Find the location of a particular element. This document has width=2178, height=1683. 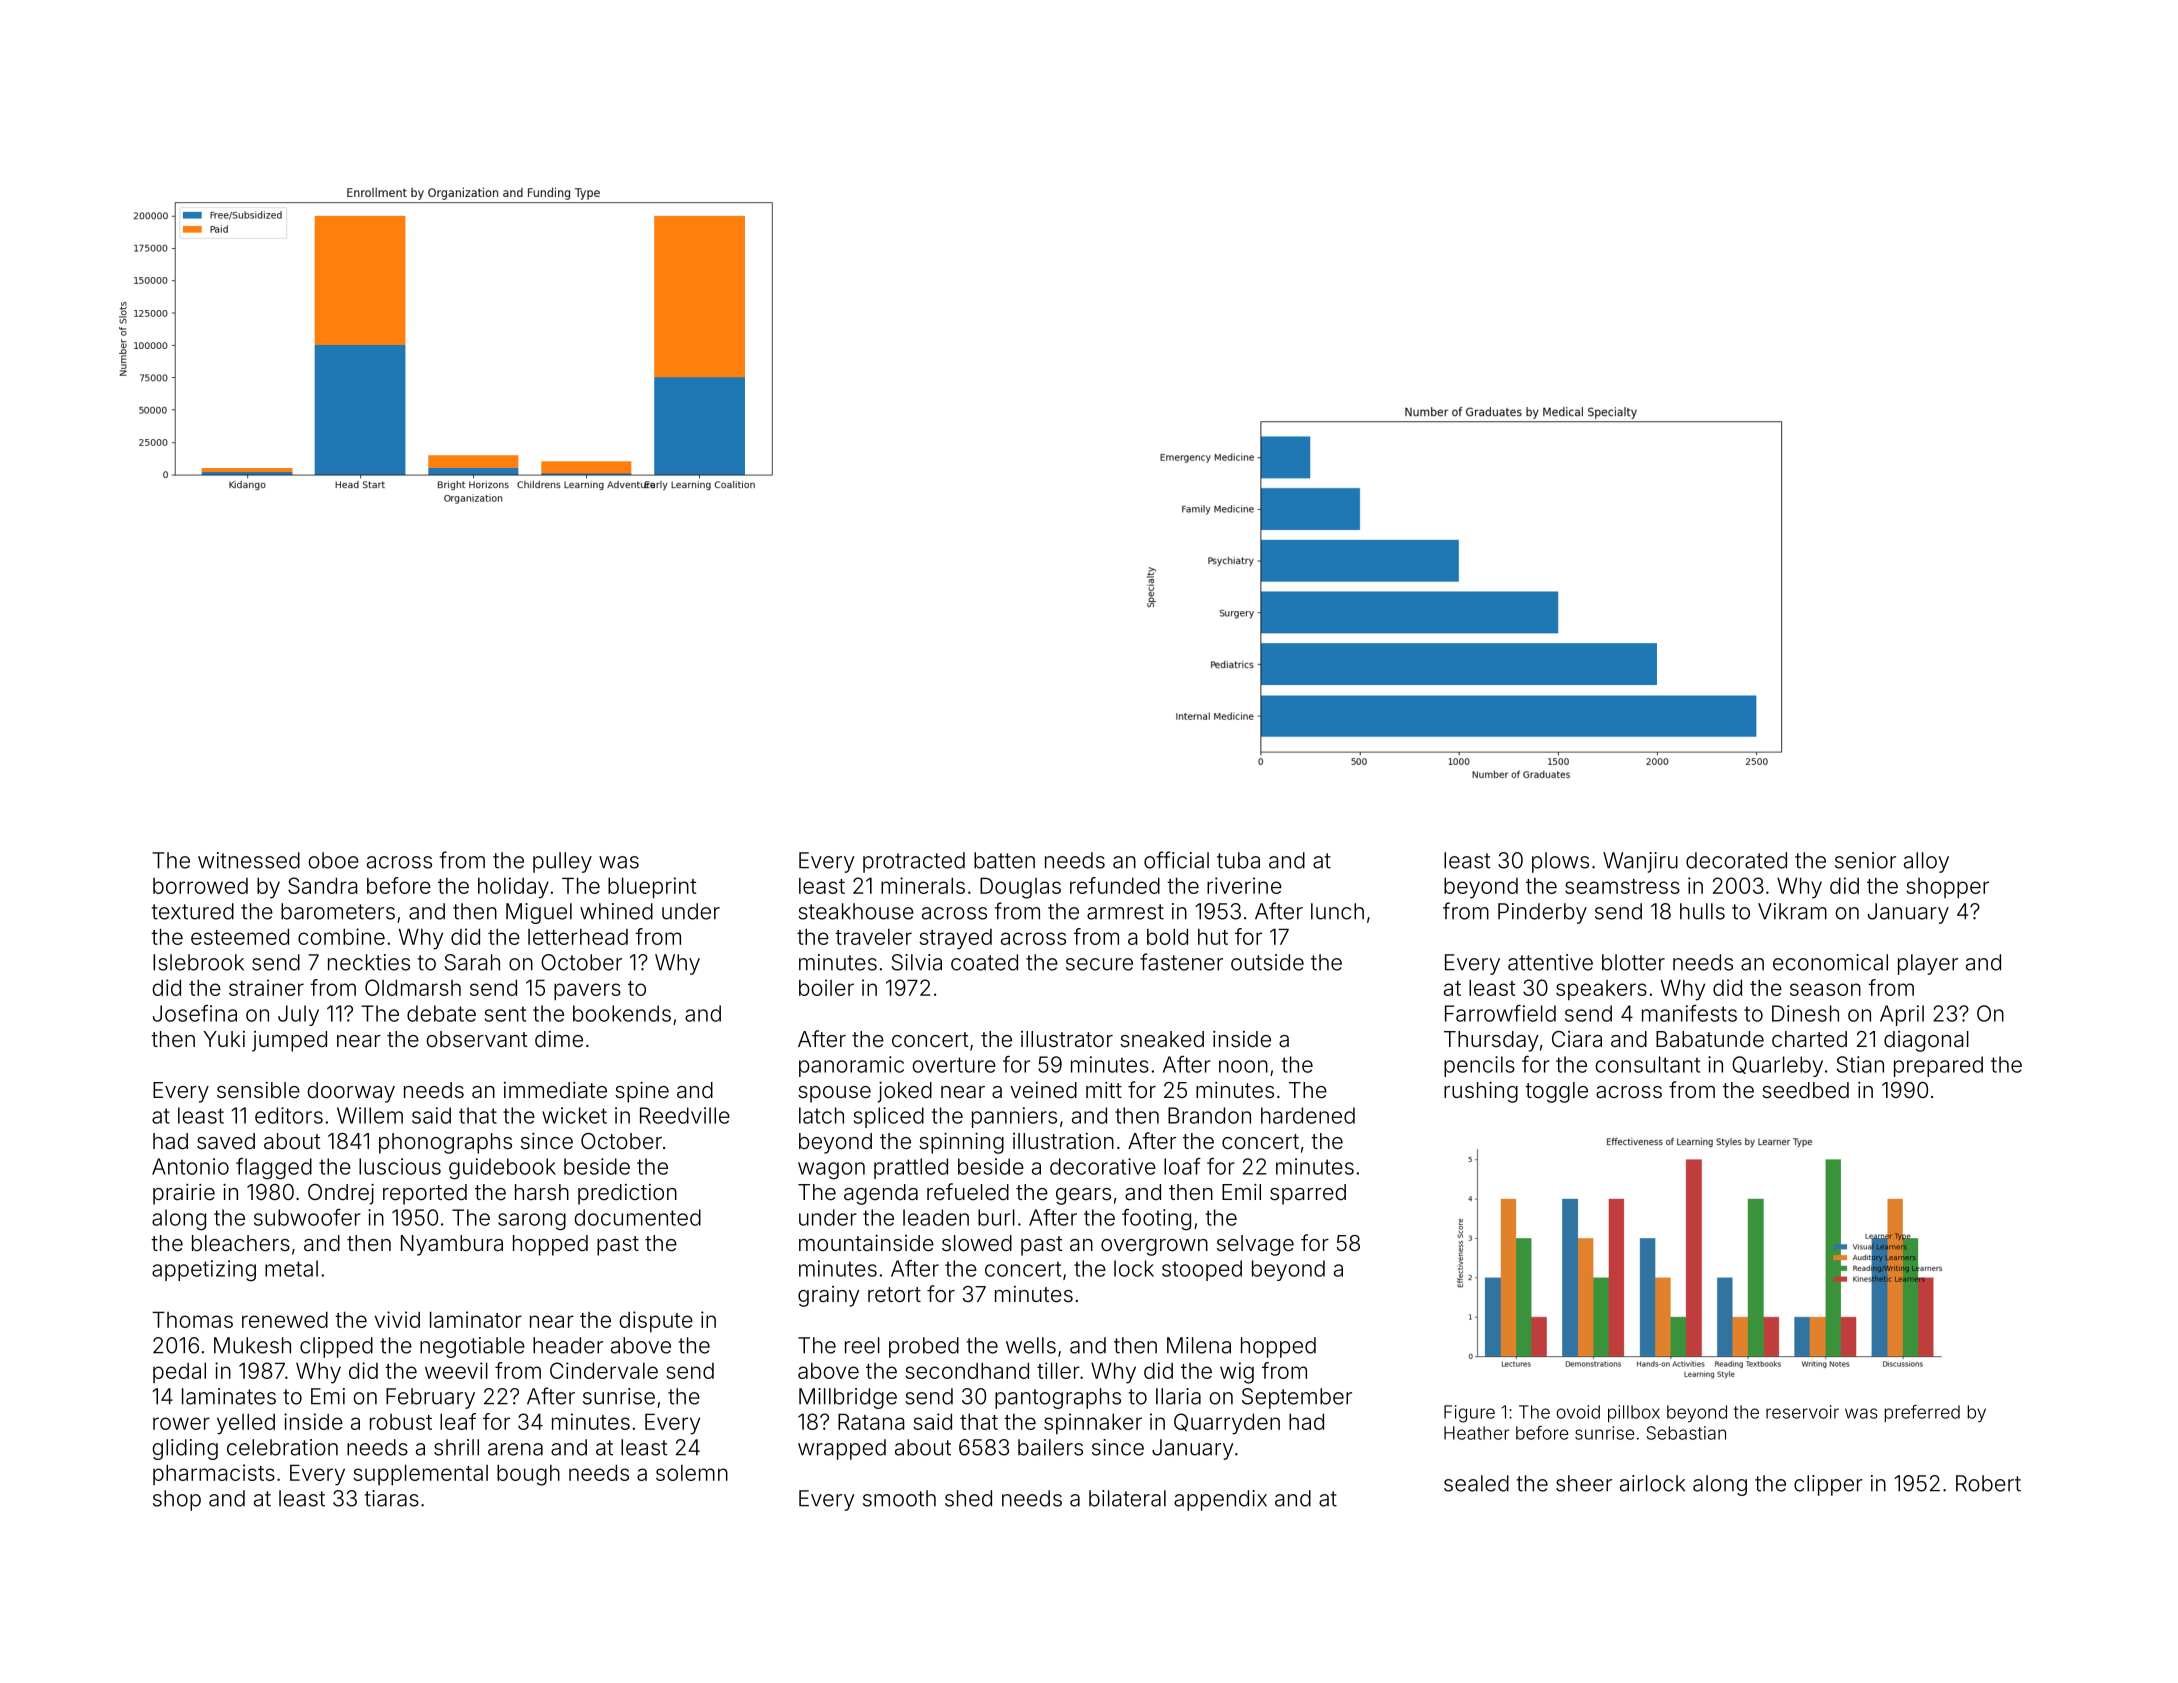

Douglas is located at coordinates (1020, 888).
